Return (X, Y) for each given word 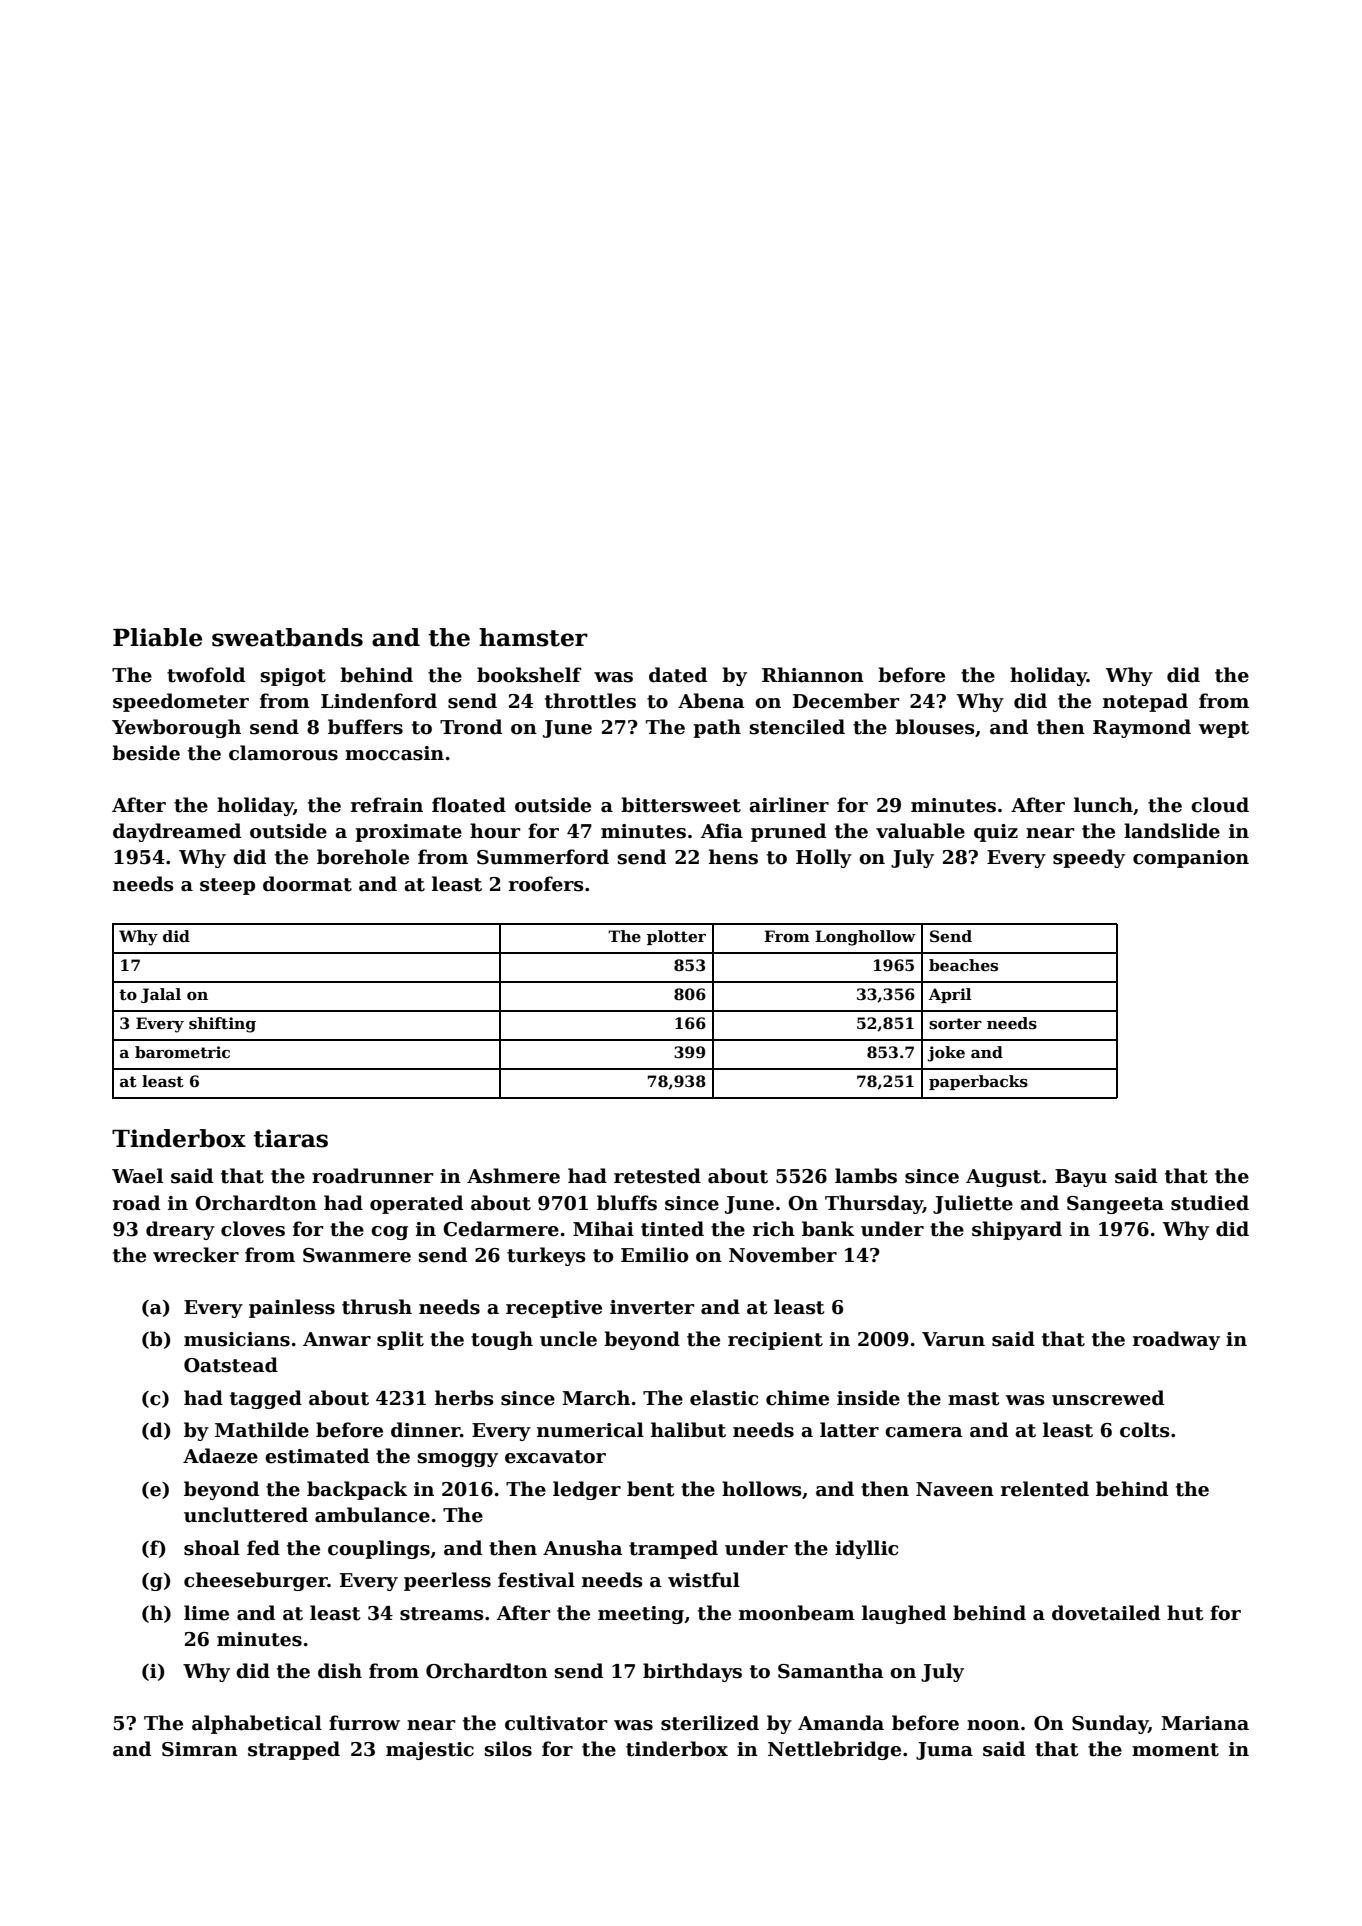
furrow (364, 1723)
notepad (1145, 702)
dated (678, 675)
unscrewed (1108, 1398)
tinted (672, 1229)
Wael (137, 1176)
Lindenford (379, 701)
